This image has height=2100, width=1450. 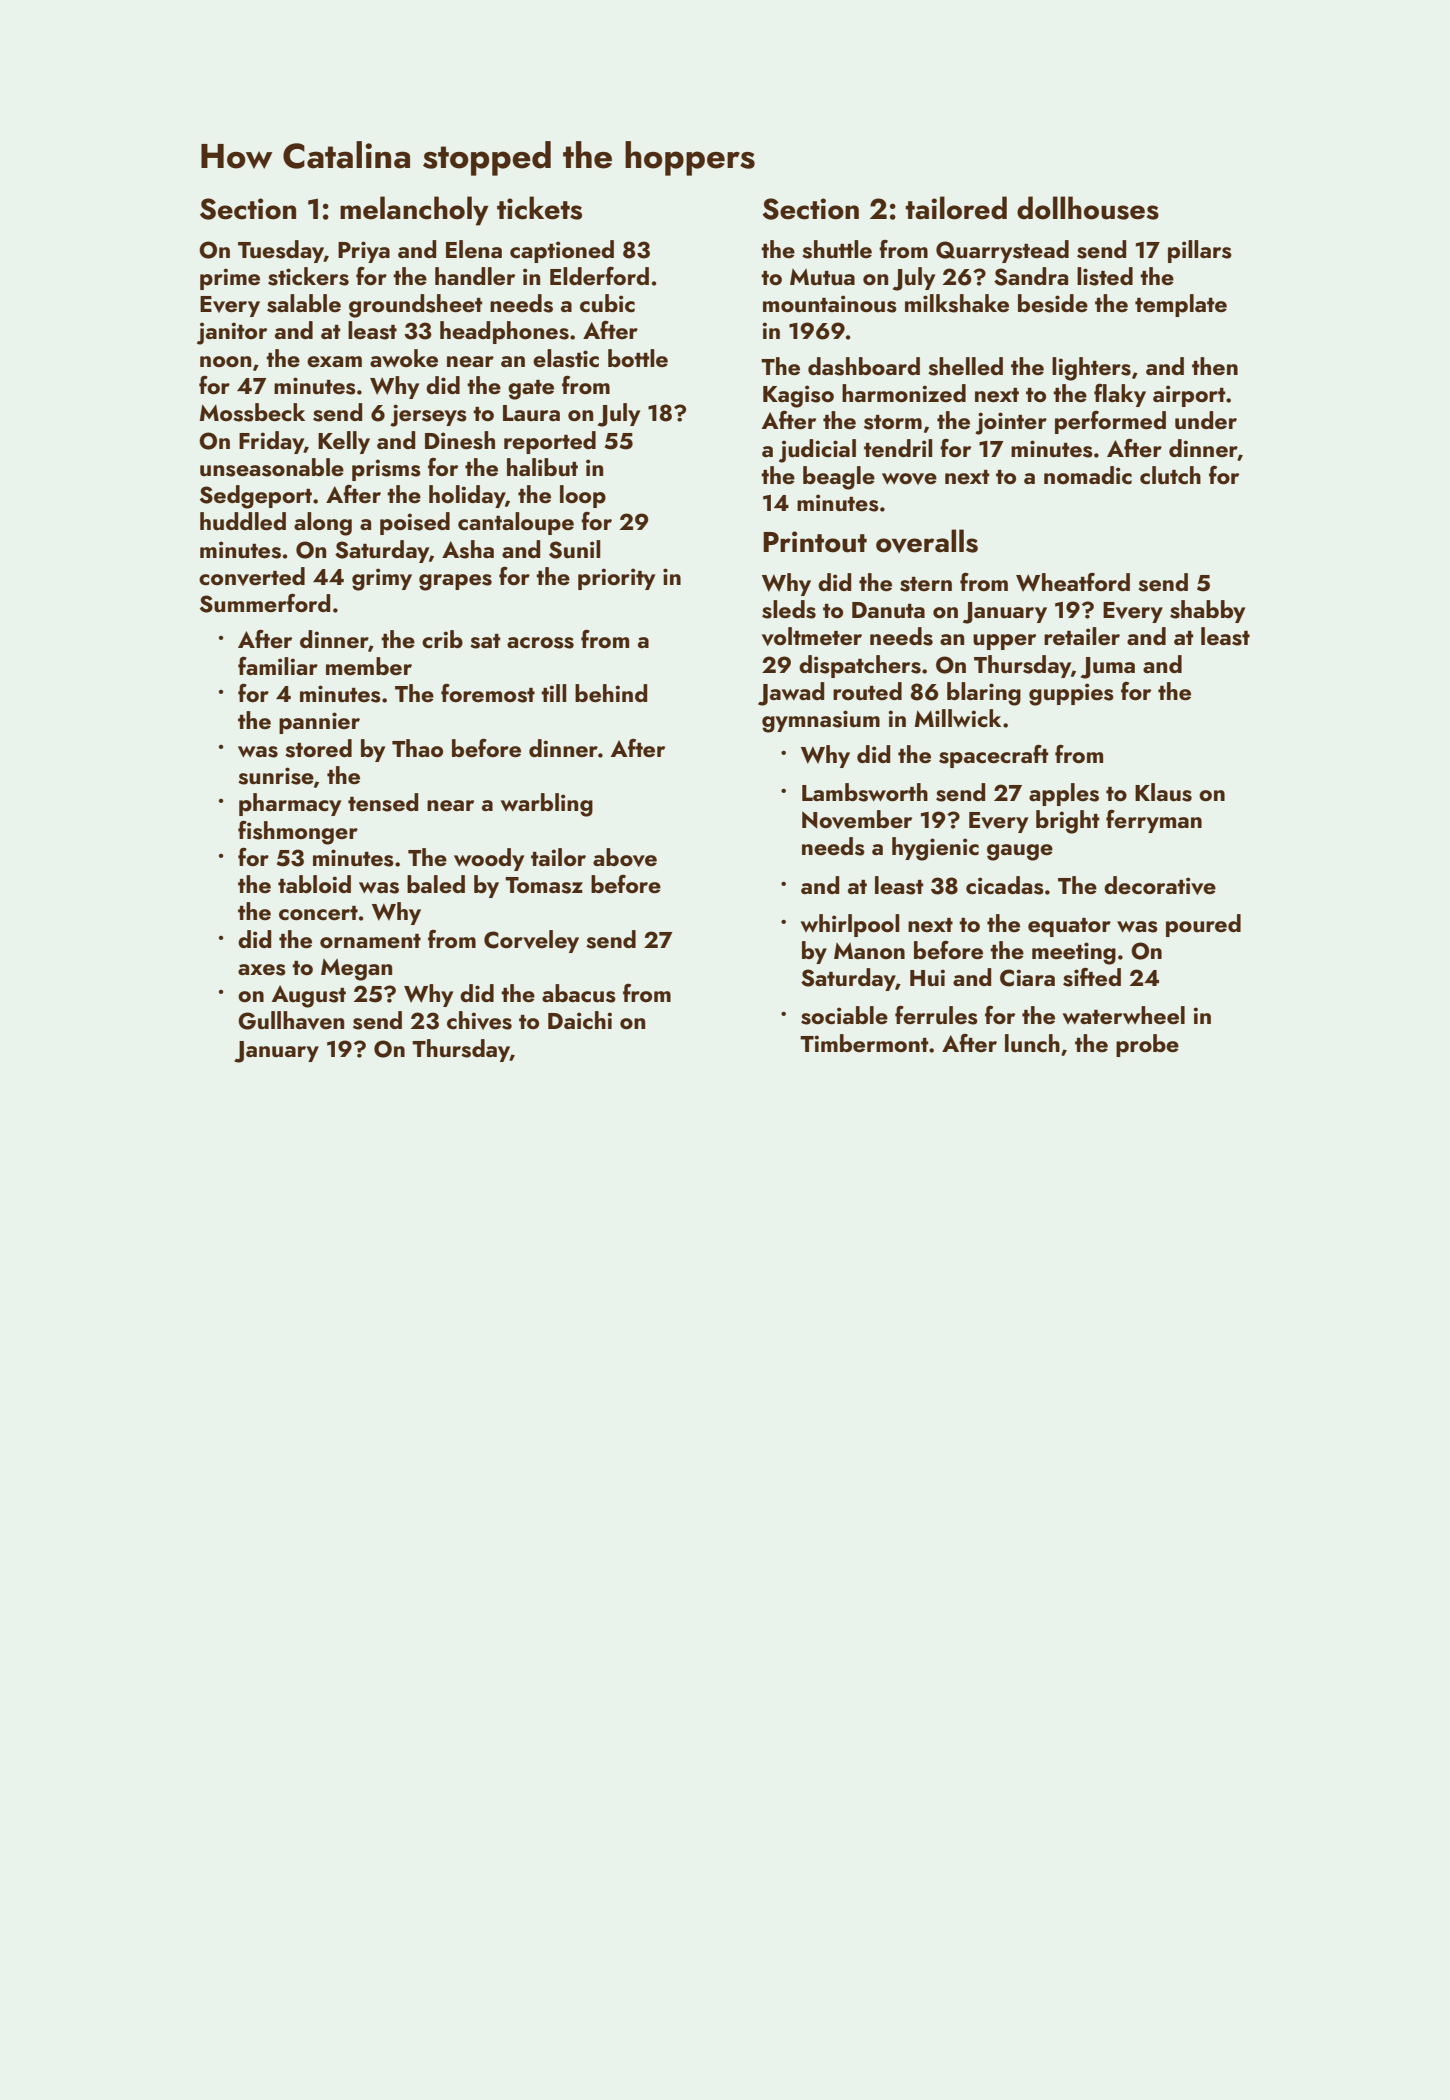 What do you see at coordinates (864, 1043) in the image?
I see `Timbermont` at bounding box center [864, 1043].
